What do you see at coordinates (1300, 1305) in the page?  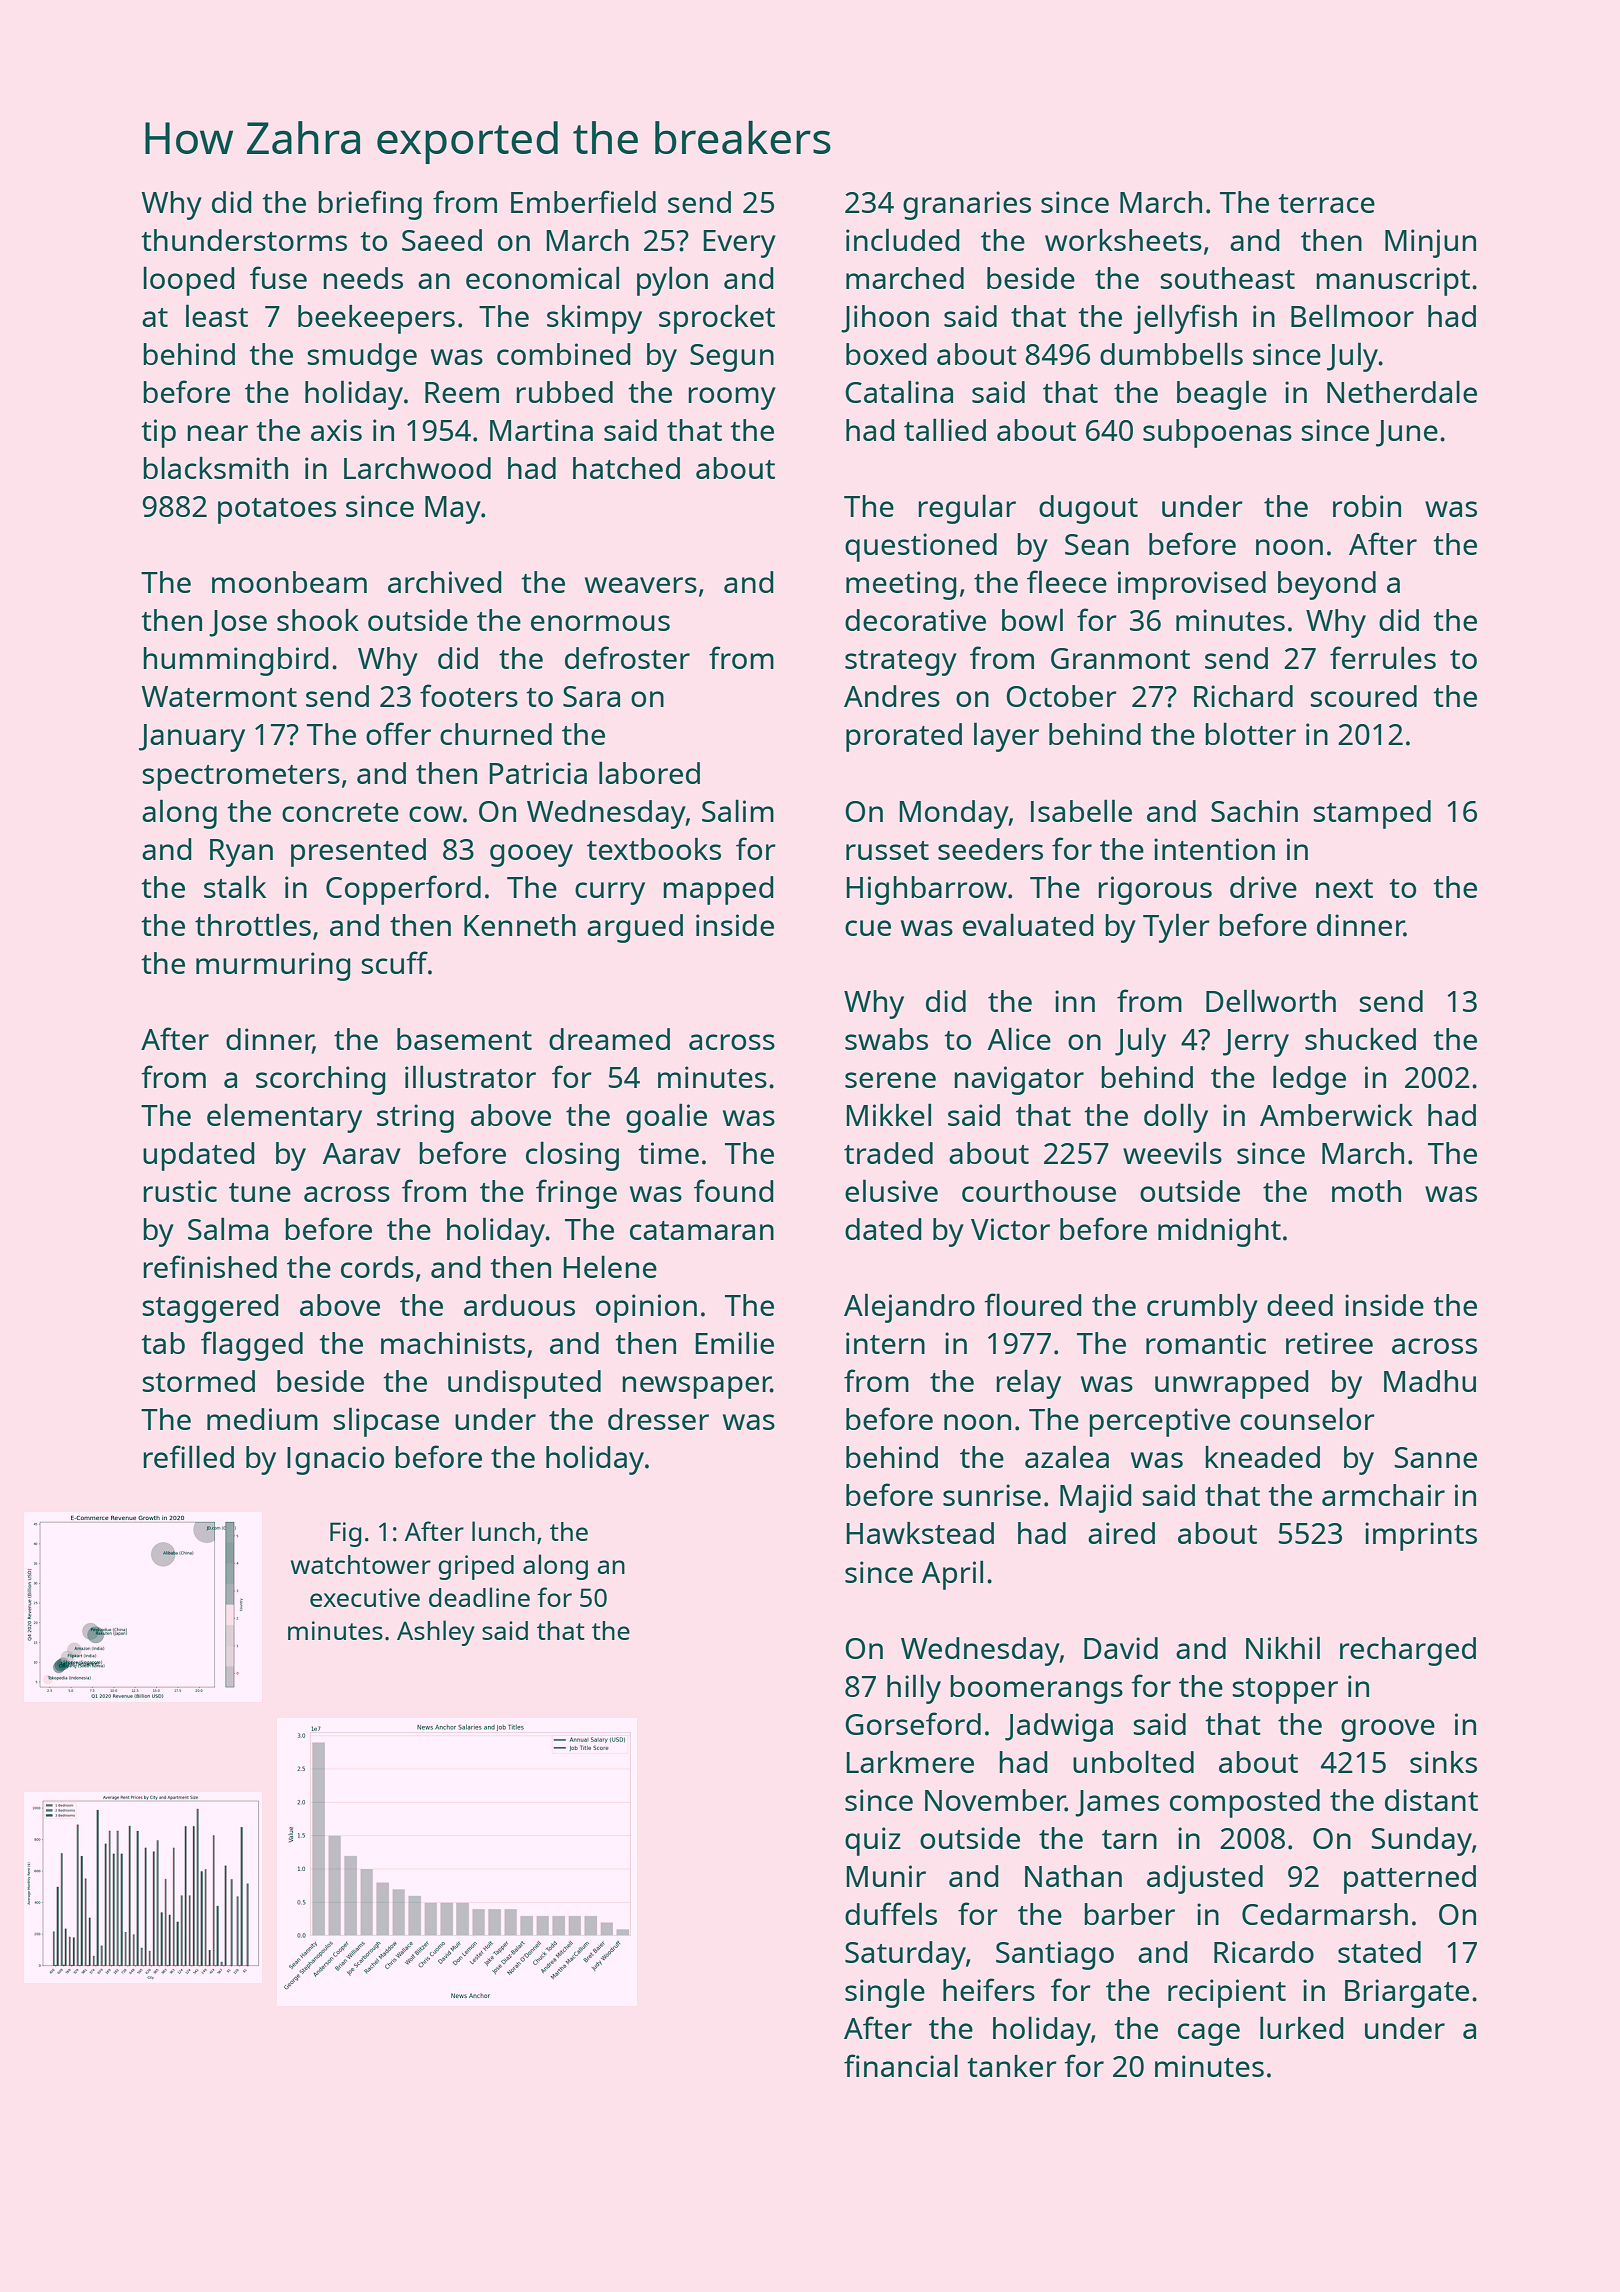 I see `deed` at bounding box center [1300, 1305].
